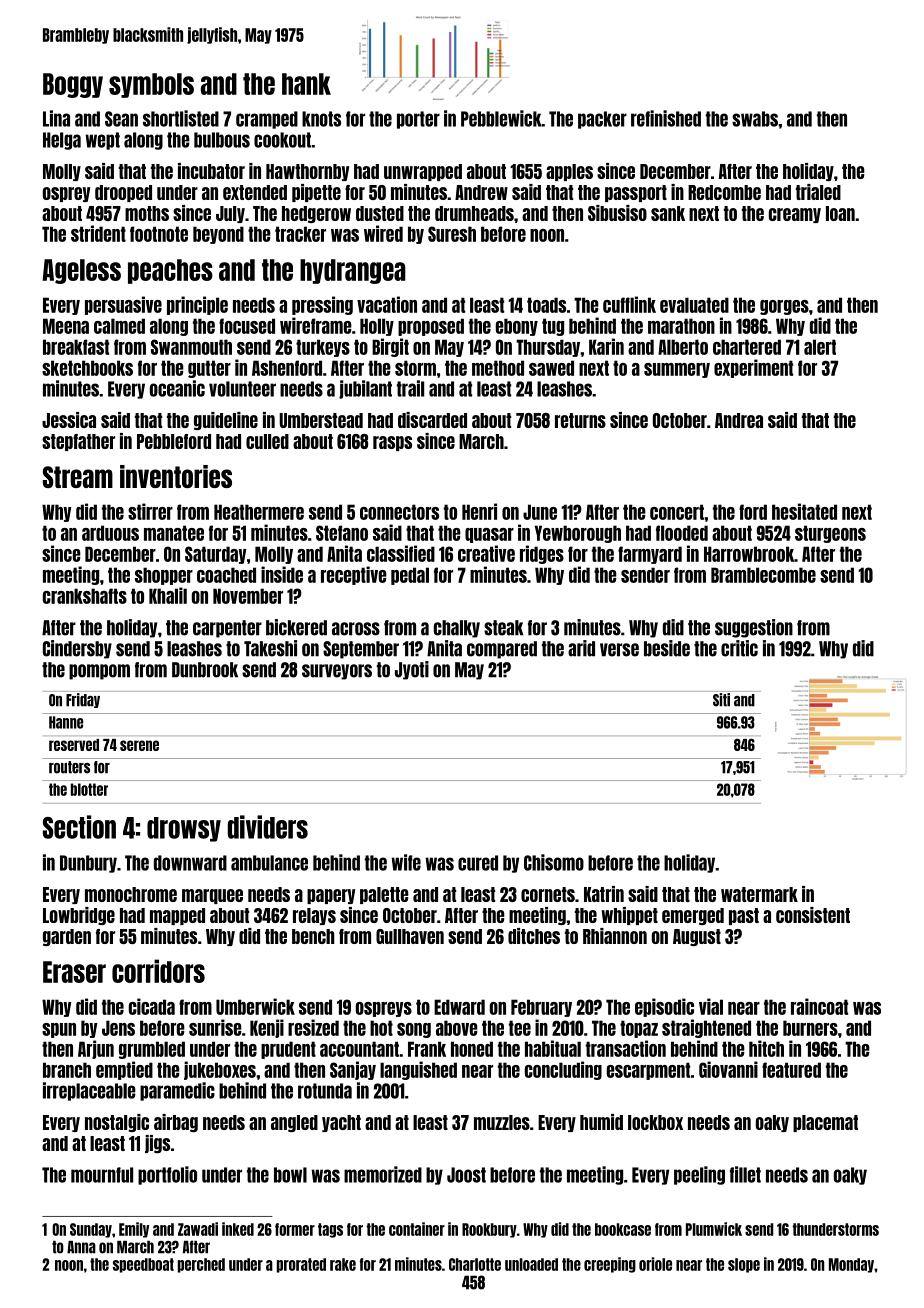 The image size is (924, 1308). Describe the element at coordinates (754, 628) in the document. I see `suggestion` at that location.
